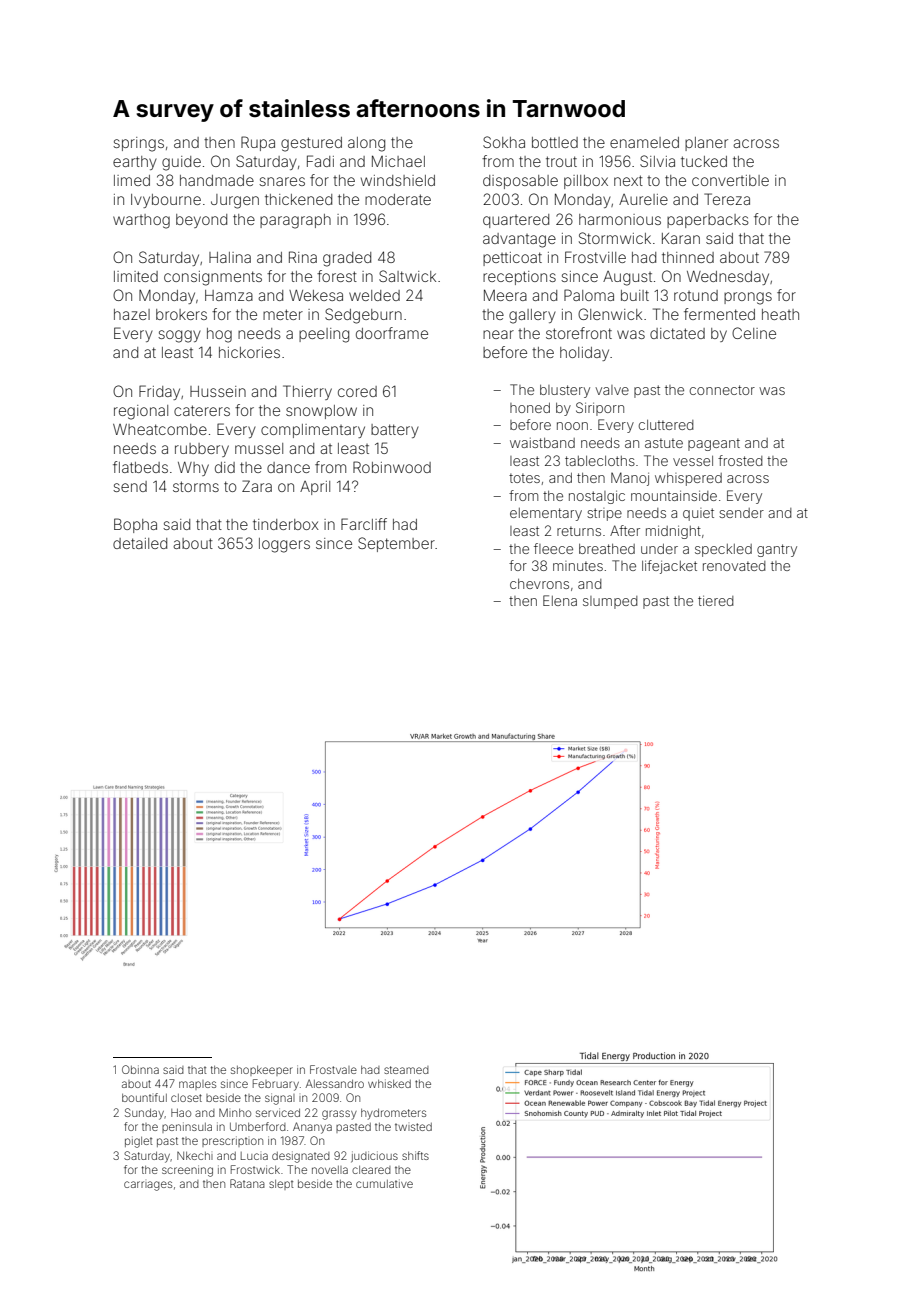 Image resolution: width=924 pixels, height=1308 pixels. I want to click on detailed, so click(140, 543).
